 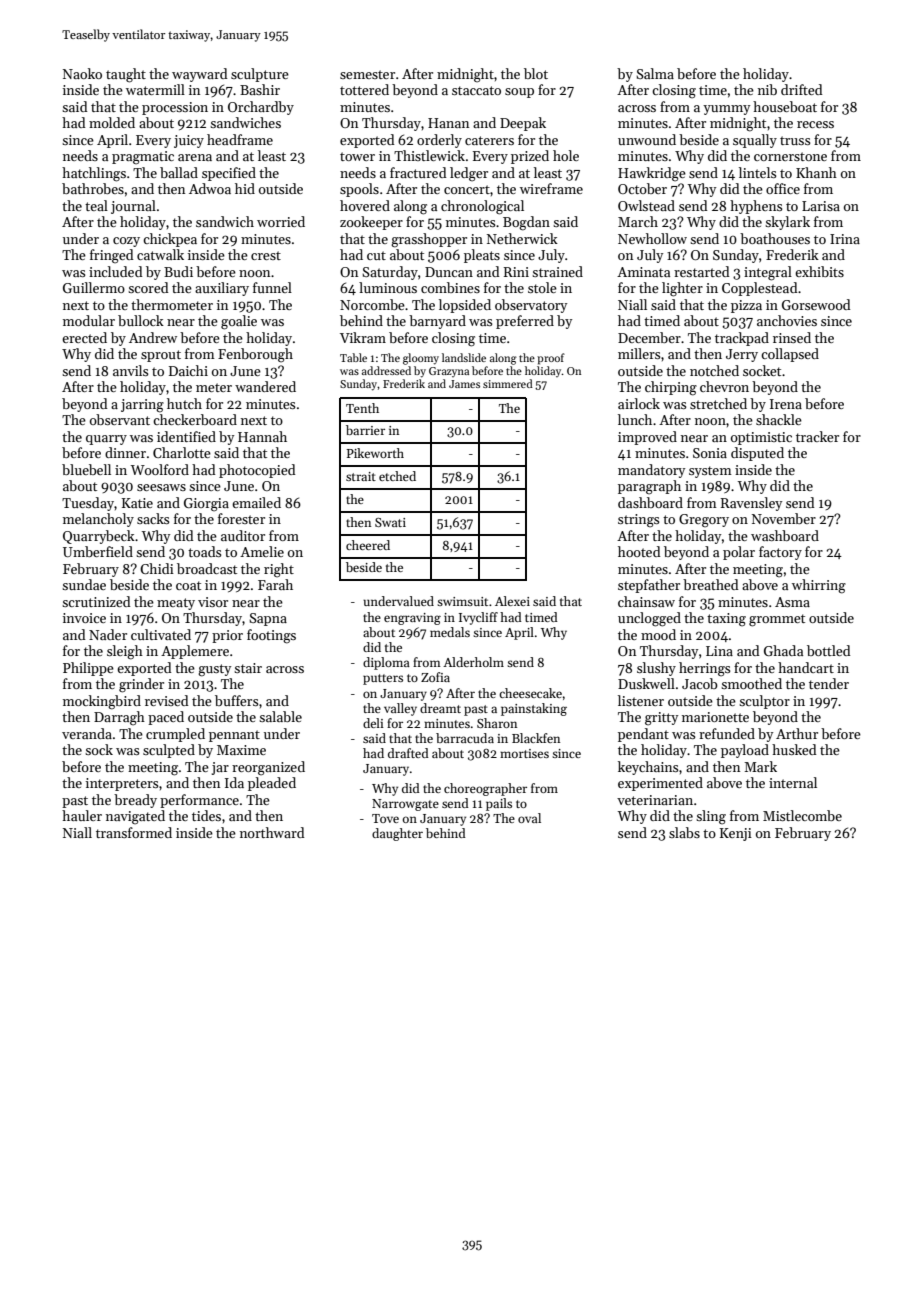 I want to click on Naoko, so click(x=82, y=73).
